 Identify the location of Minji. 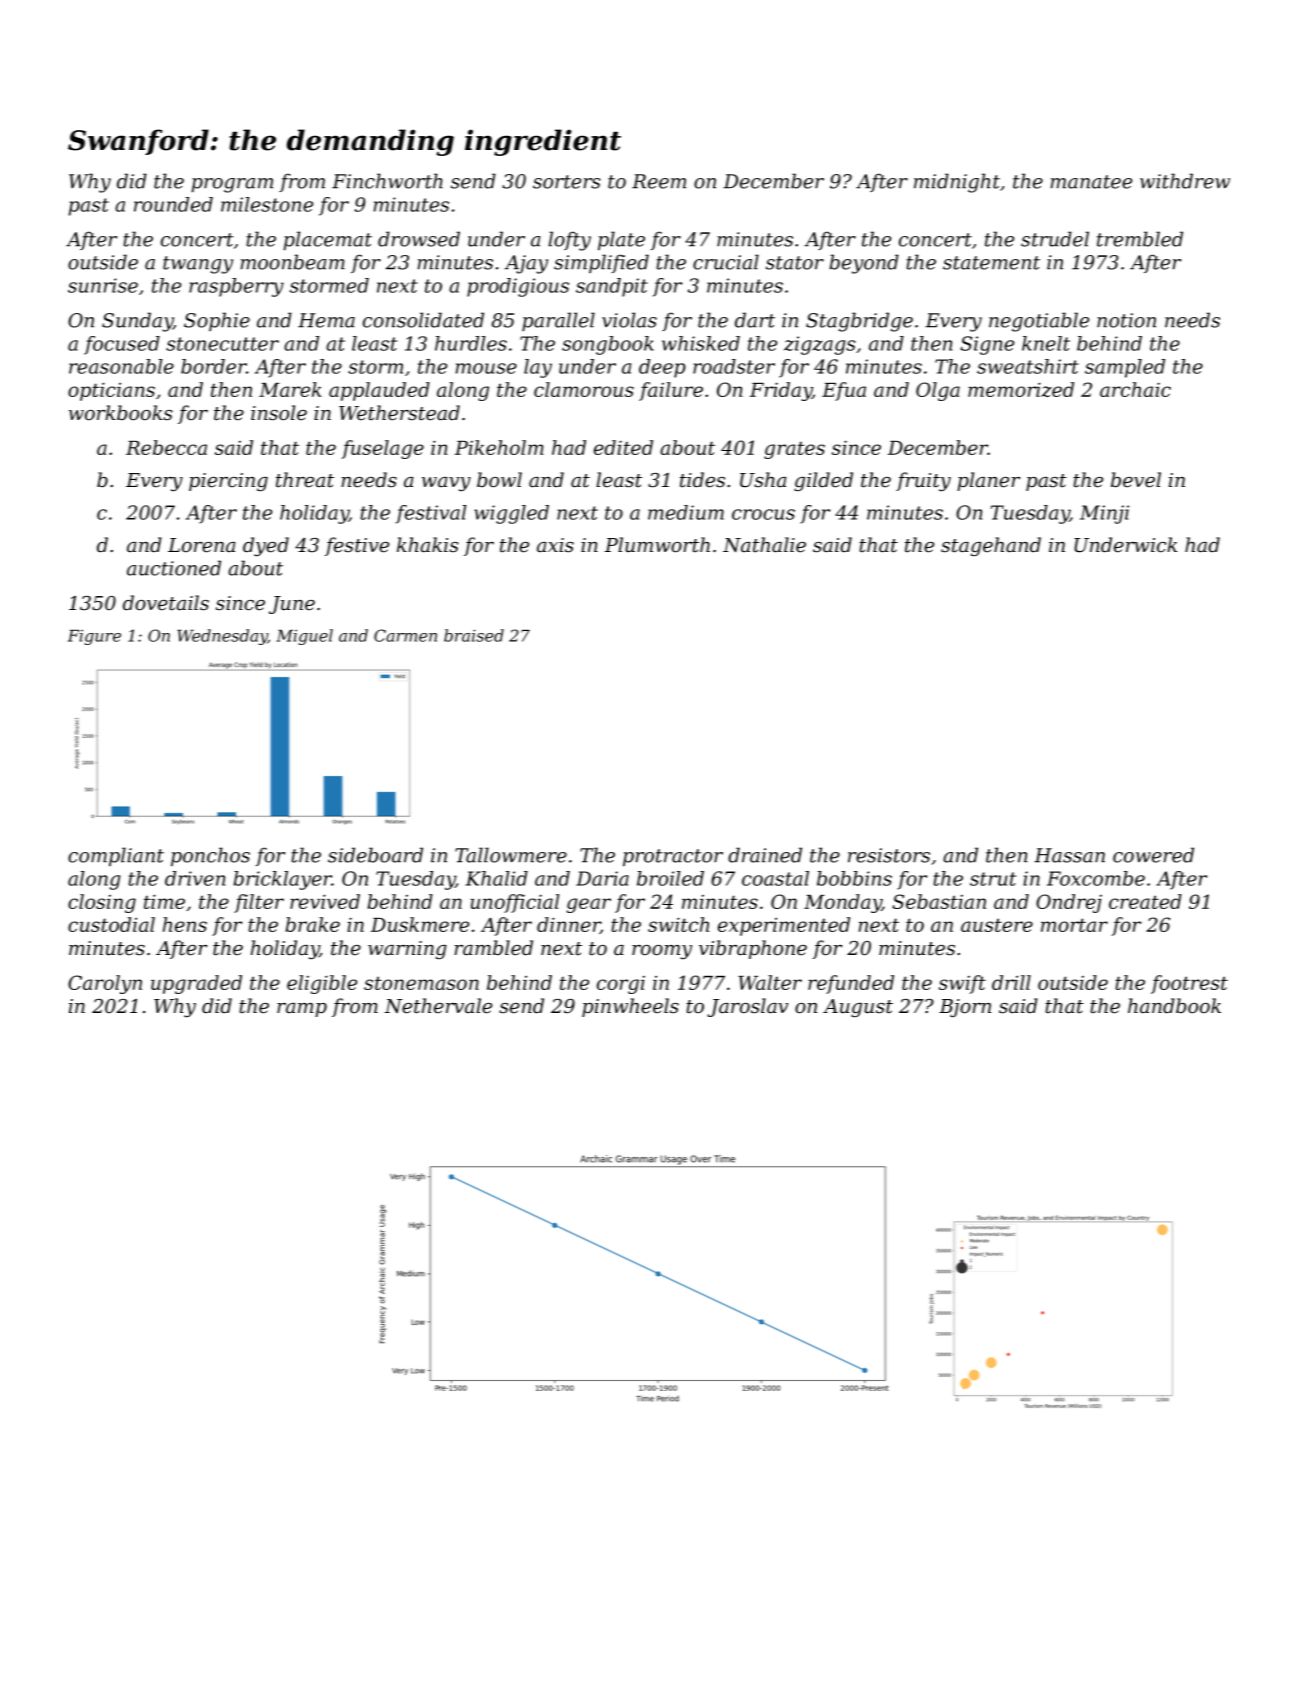
(1104, 514).
